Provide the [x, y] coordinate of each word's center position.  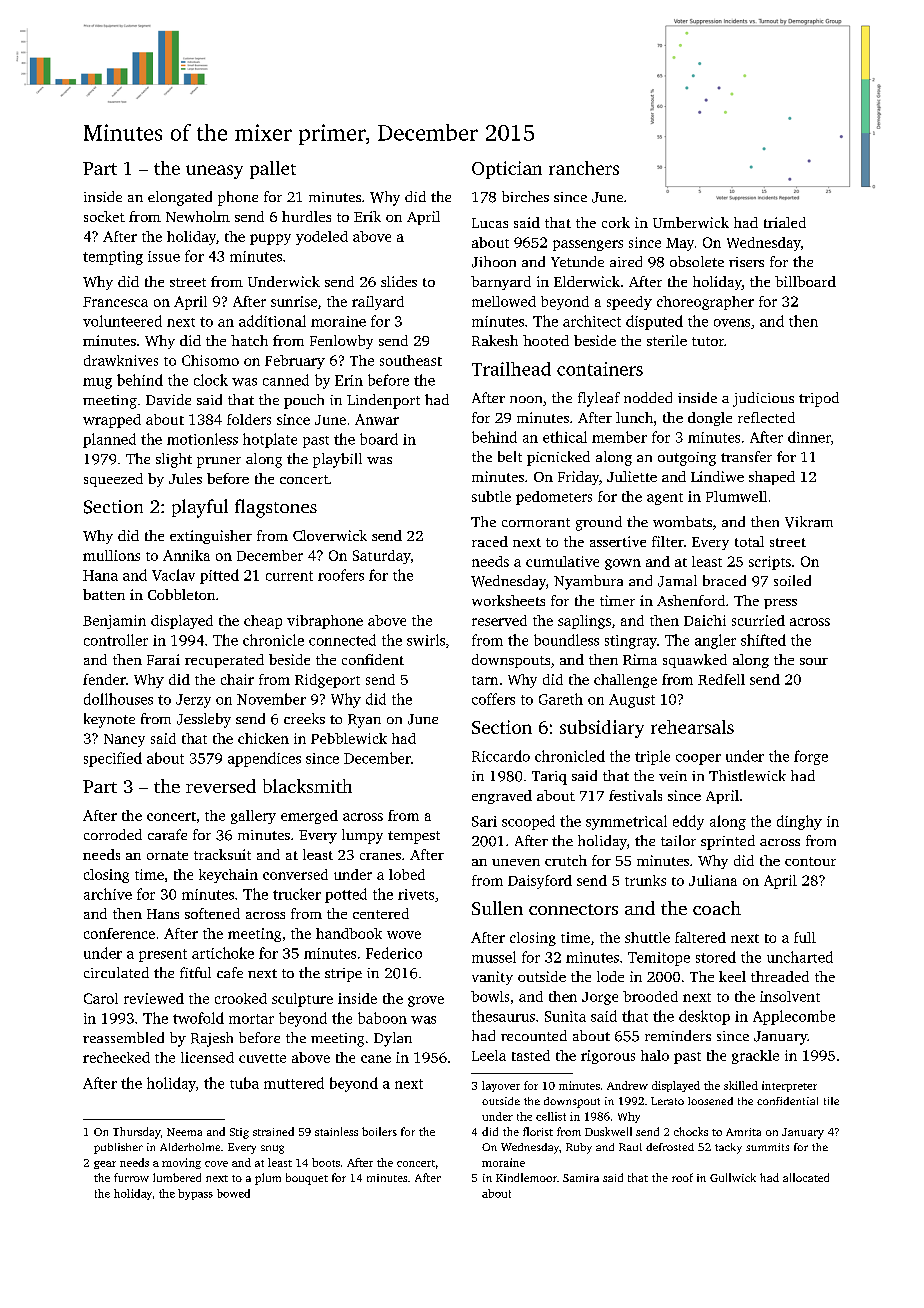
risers [746, 262]
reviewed [154, 998]
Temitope [659, 959]
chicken [263, 738]
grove [426, 1001]
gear [105, 1165]
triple [652, 757]
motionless [202, 439]
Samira [581, 1178]
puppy [270, 239]
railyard [378, 303]
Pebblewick [349, 738]
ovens [732, 323]
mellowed [504, 301]
